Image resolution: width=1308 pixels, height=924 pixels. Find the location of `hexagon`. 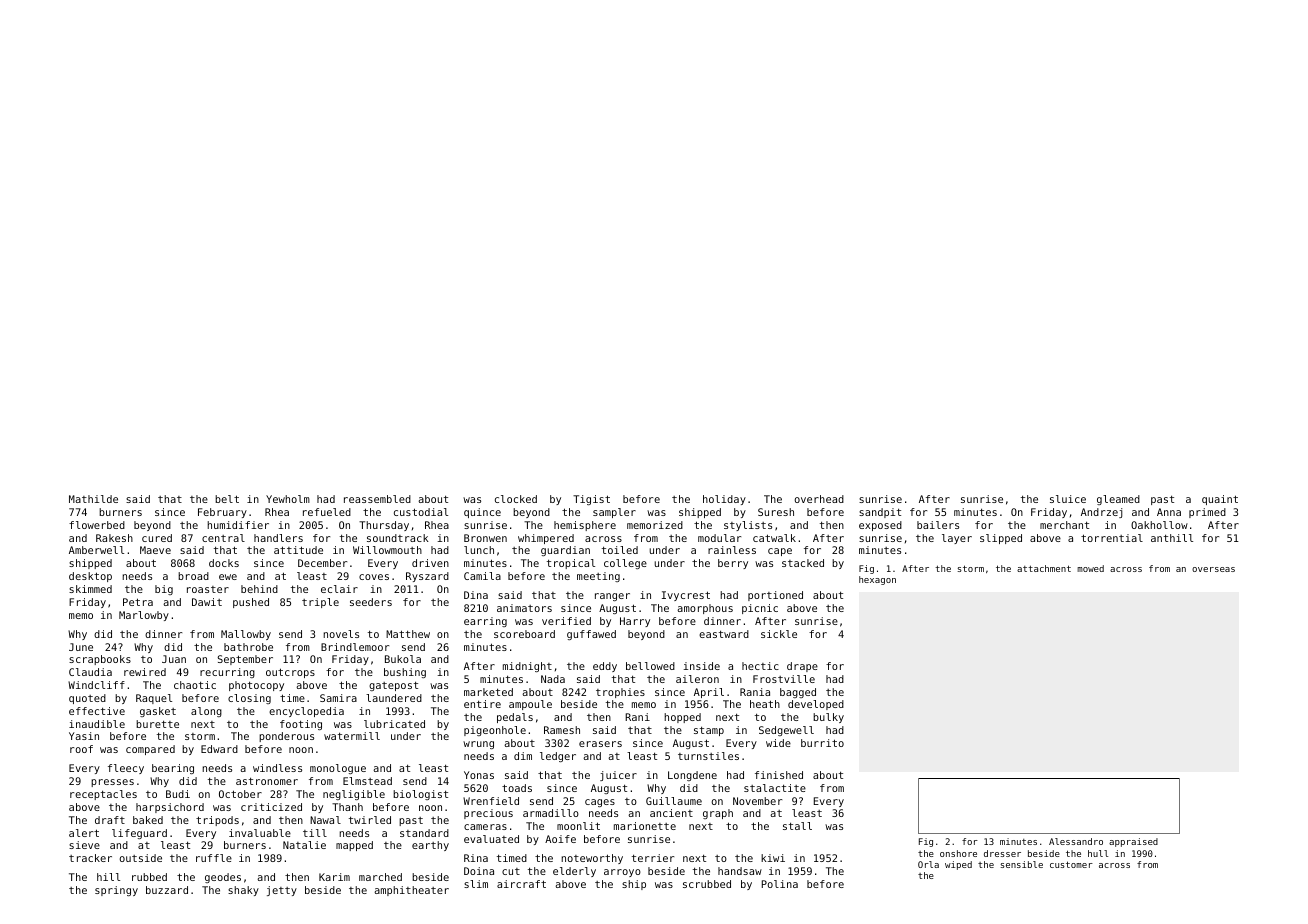

hexagon is located at coordinates (877, 580).
